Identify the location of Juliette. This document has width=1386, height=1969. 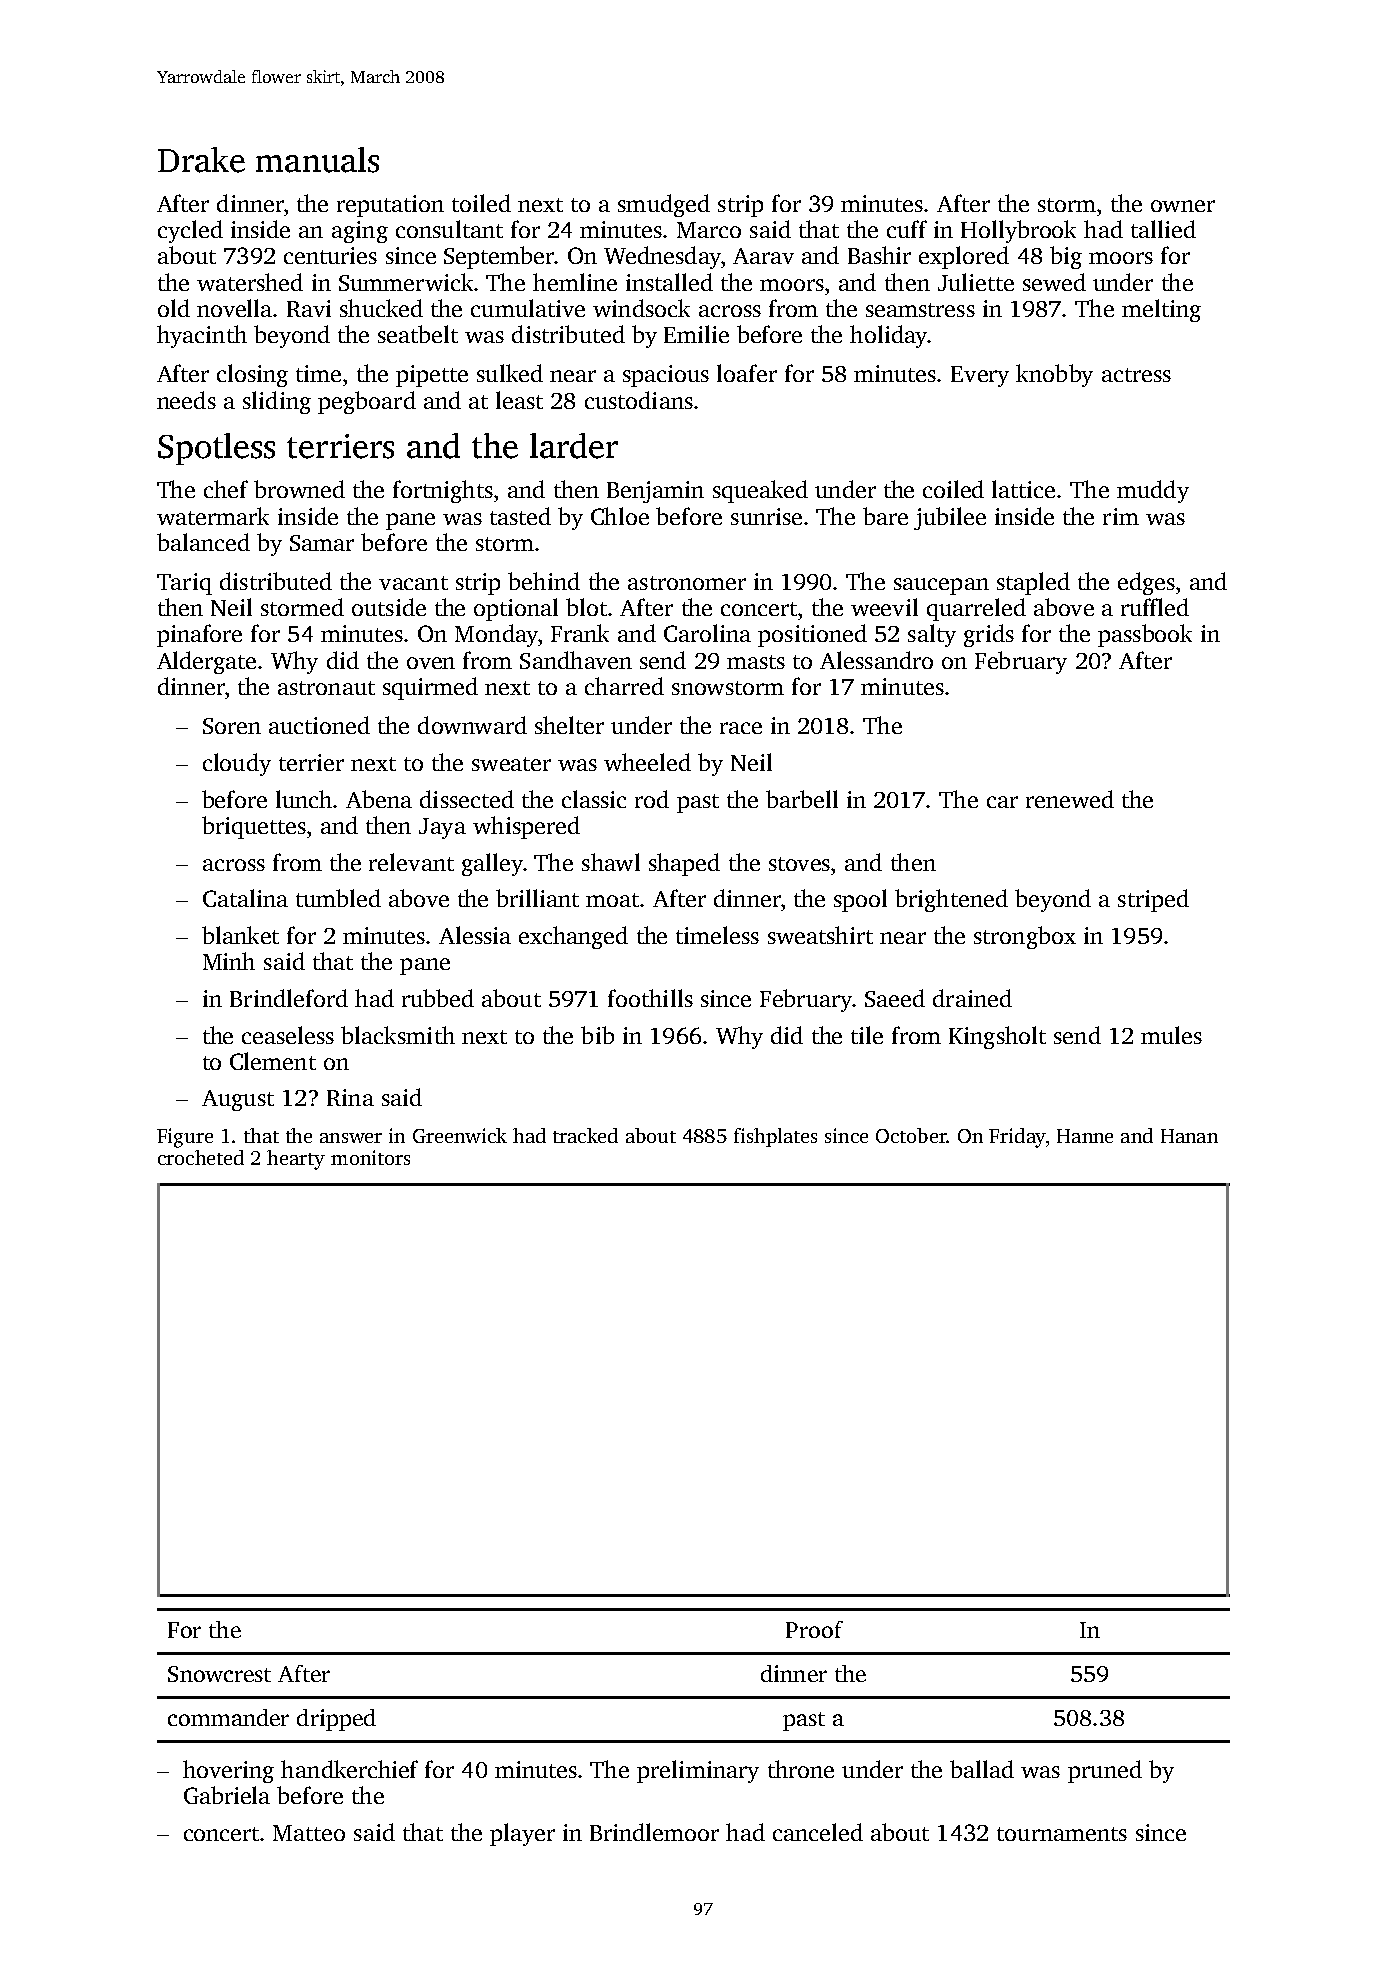
(976, 282).
